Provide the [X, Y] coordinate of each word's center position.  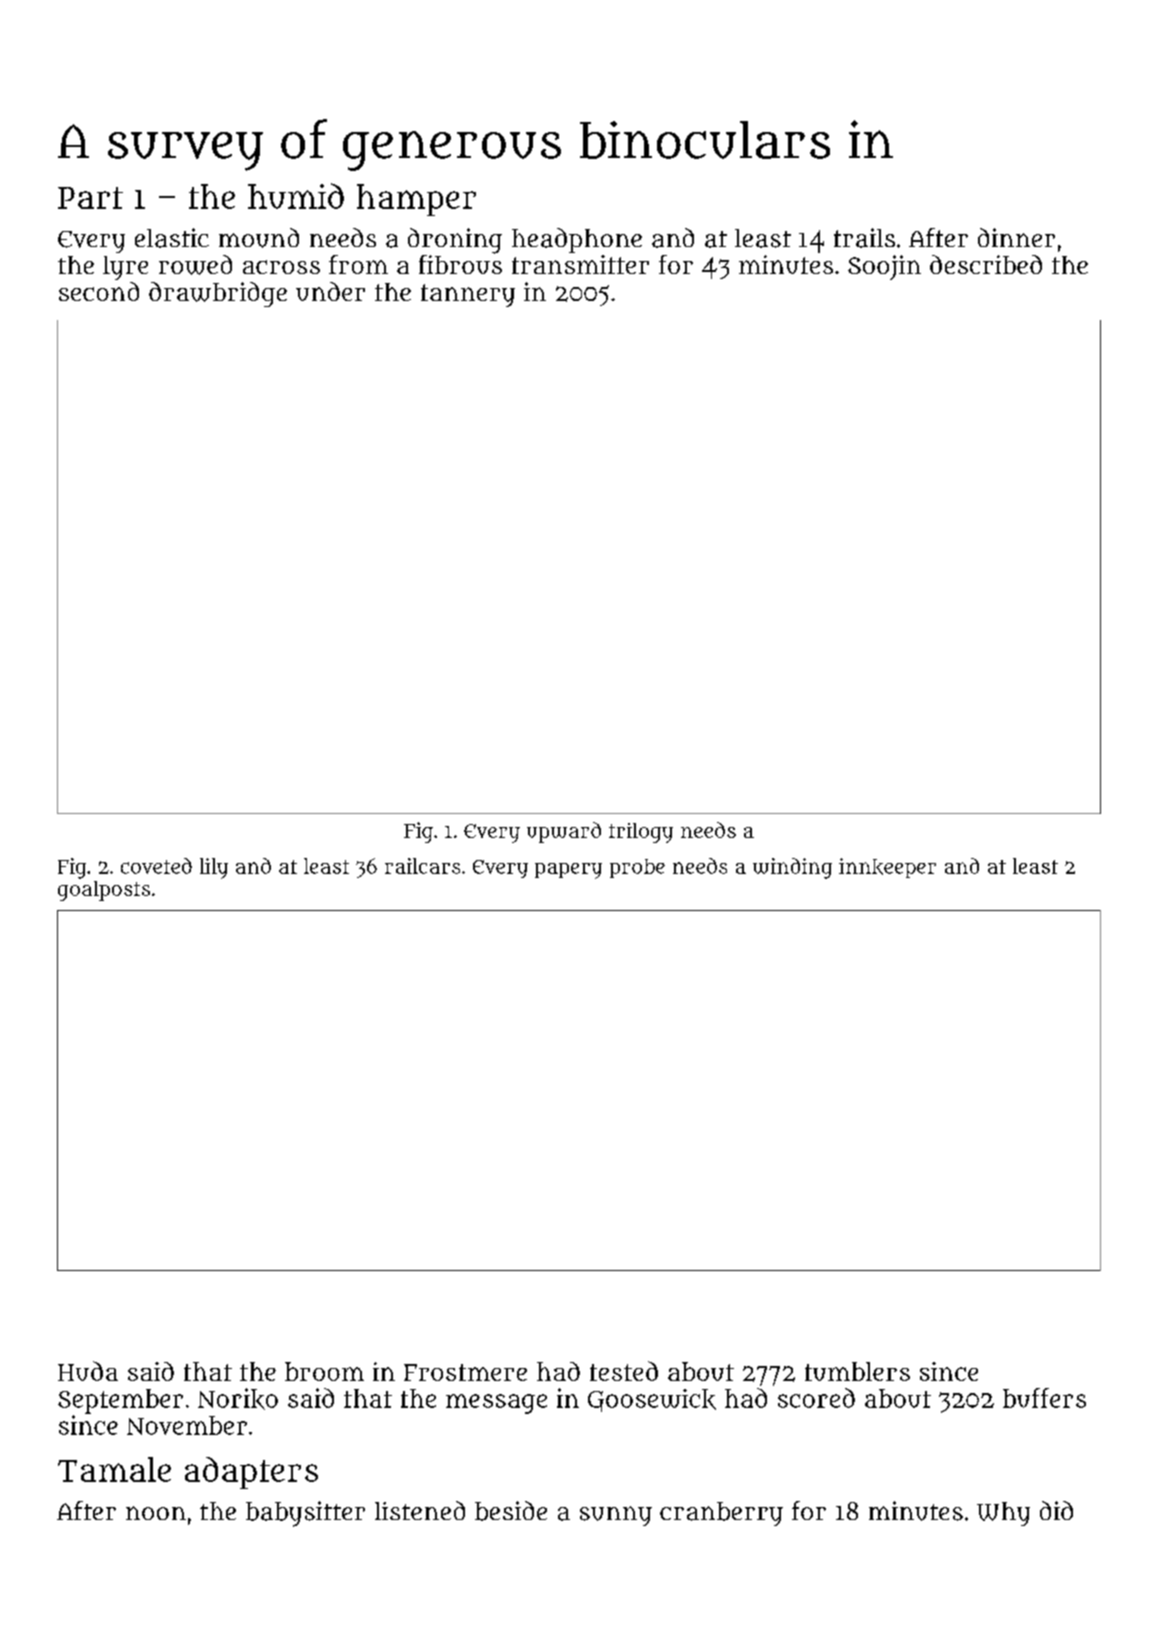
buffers [1044, 1398]
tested [624, 1371]
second [99, 291]
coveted [156, 866]
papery [568, 871]
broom [324, 1371]
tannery [468, 295]
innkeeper [887, 868]
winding [792, 868]
